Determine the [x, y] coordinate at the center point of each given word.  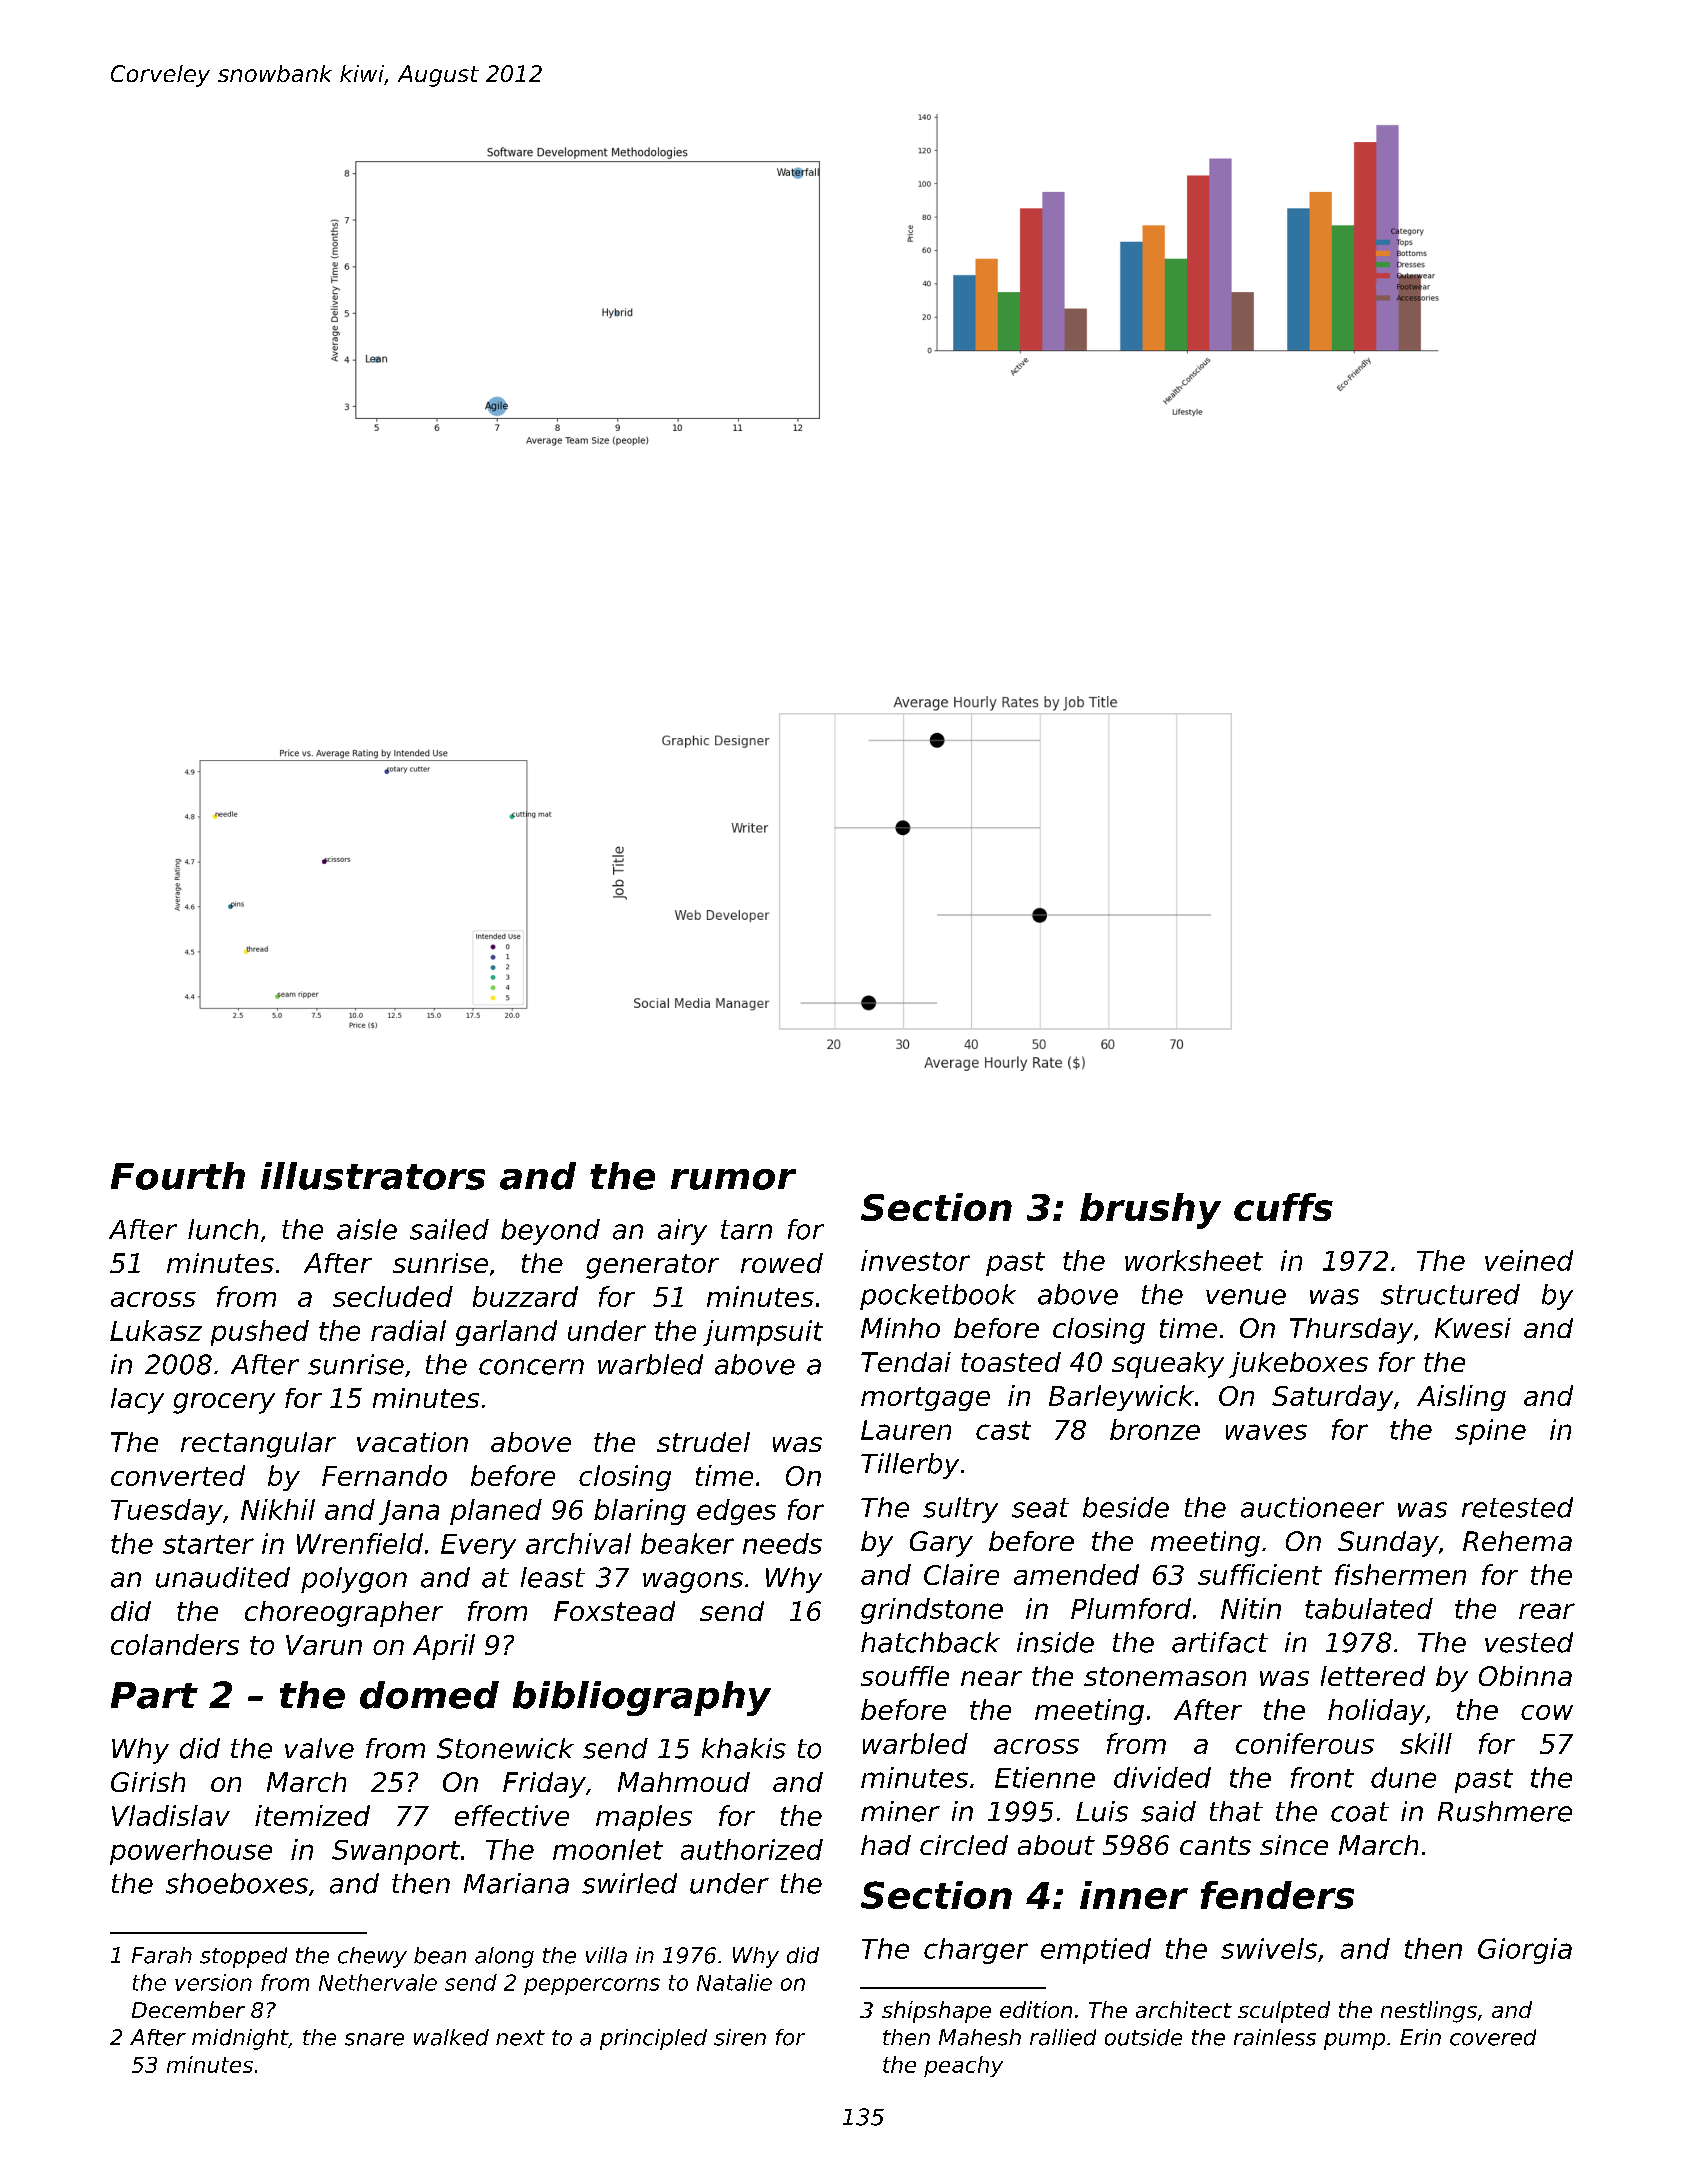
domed [429, 1695]
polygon [354, 1580]
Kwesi [1473, 1328]
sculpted [1284, 2012]
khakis [744, 1748]
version [213, 1982]
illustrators [373, 1176]
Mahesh [980, 2037]
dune [1403, 1777]
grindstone [932, 1611]
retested [1517, 1507]
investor [915, 1260]
